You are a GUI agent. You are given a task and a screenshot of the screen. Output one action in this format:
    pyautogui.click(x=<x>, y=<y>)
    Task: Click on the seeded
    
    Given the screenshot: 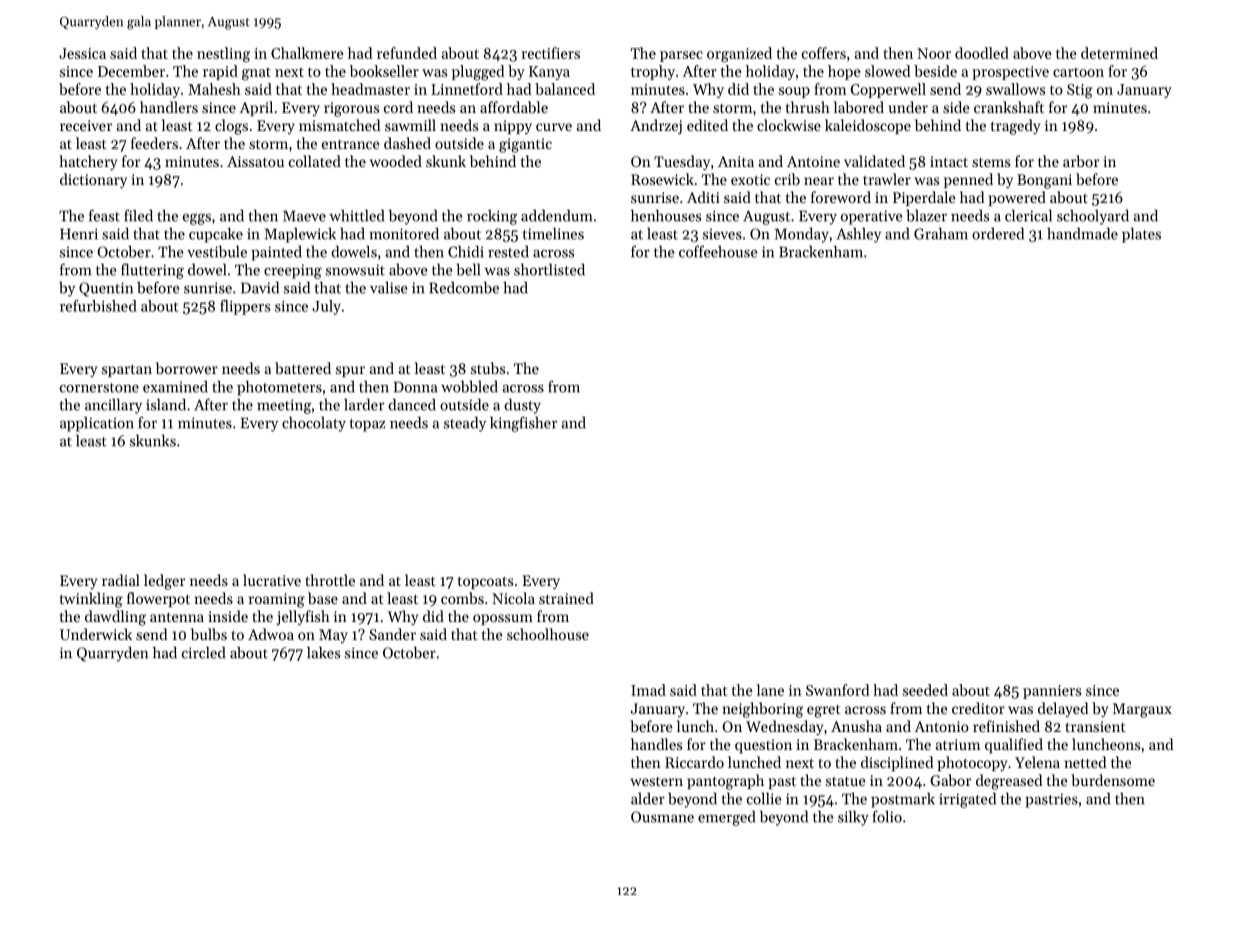 What is the action you would take?
    pyautogui.click(x=925, y=690)
